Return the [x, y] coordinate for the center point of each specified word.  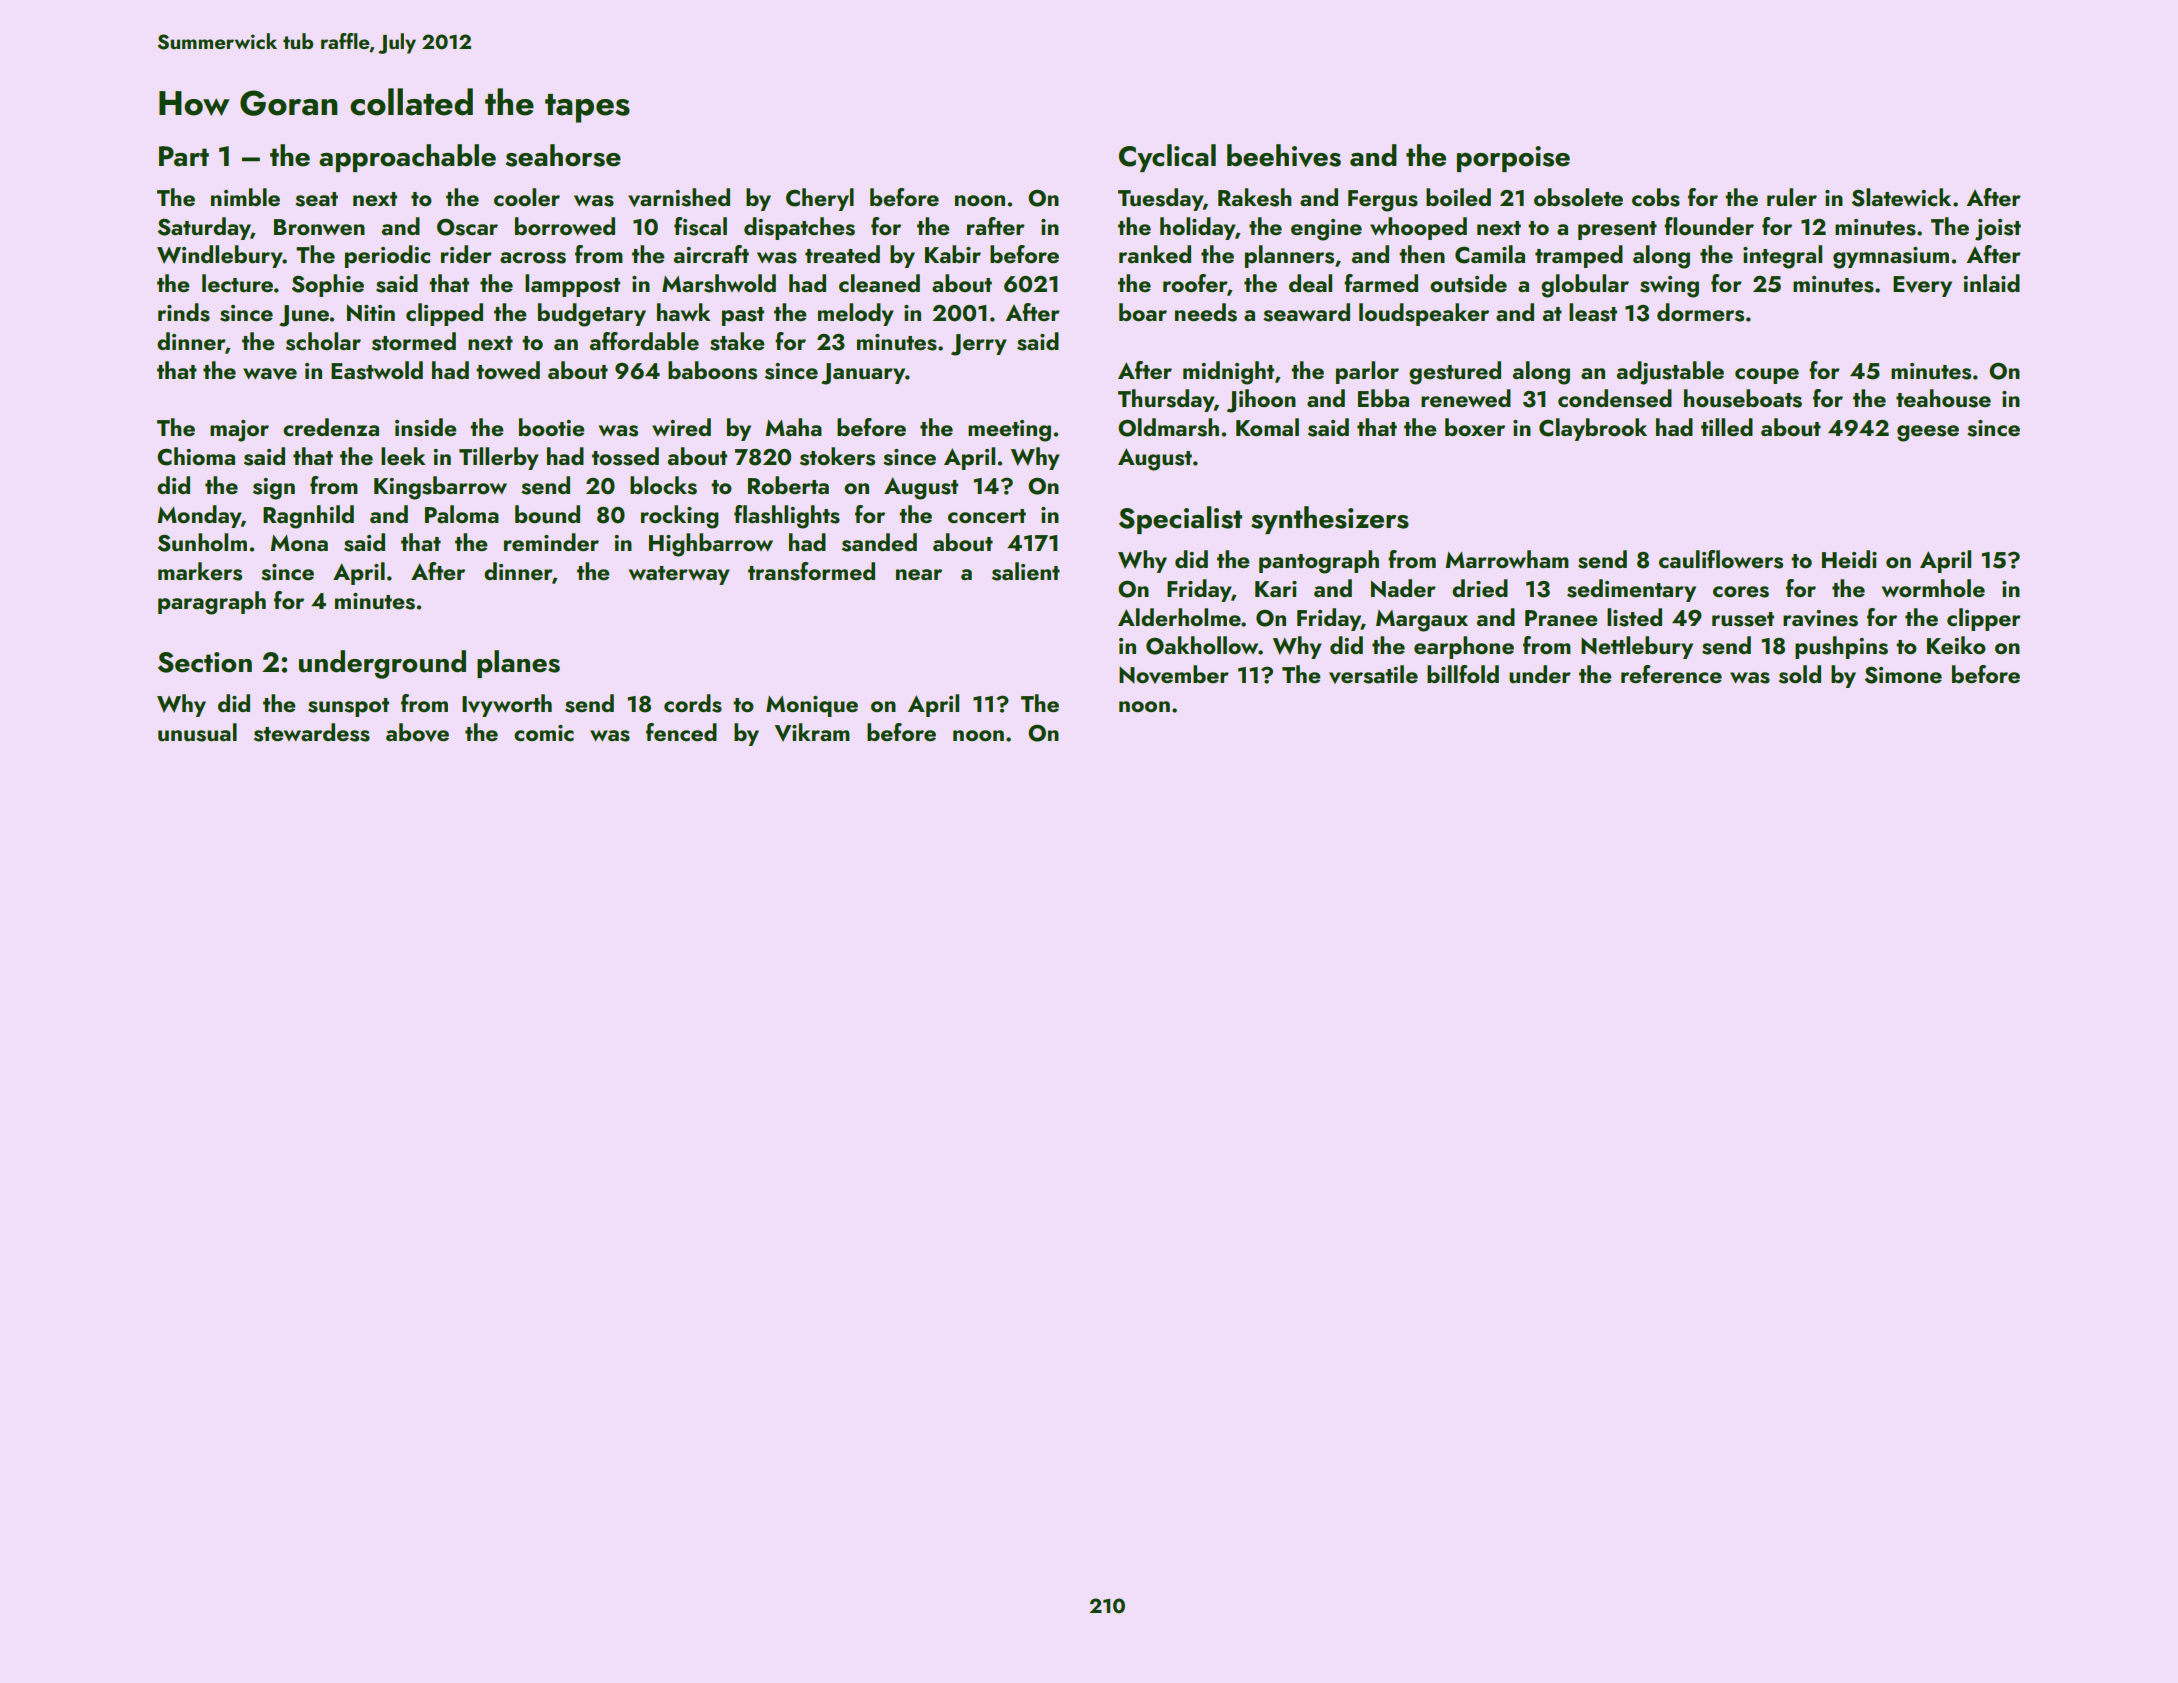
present [1617, 230]
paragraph [212, 603]
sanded [879, 542]
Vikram [812, 732]
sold [1800, 674]
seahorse [563, 155]
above [417, 732]
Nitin [371, 313]
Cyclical [1167, 158]
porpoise [1513, 159]
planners [1289, 256]
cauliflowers [1721, 559]
